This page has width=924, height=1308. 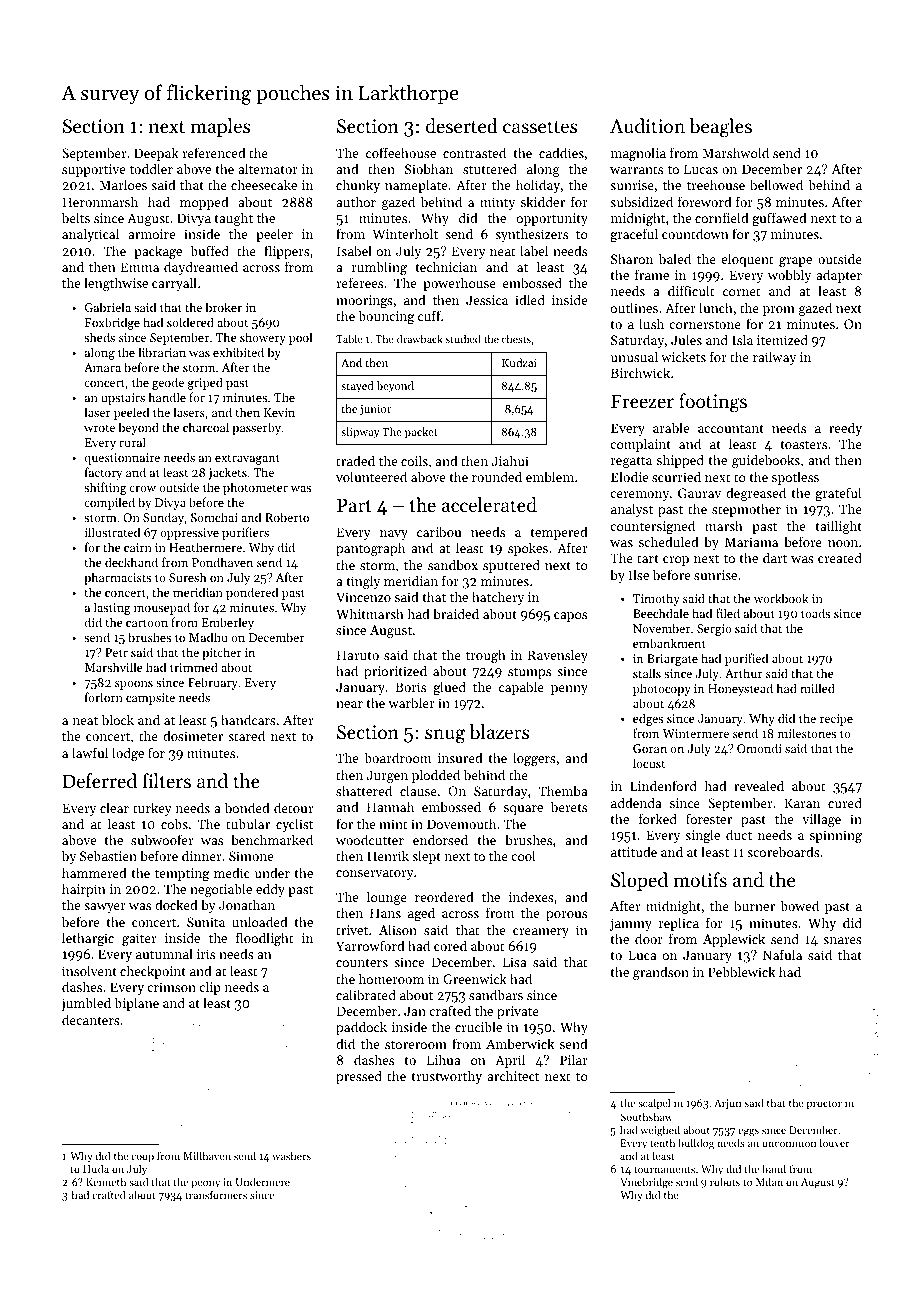 What do you see at coordinates (88, 939) in the page?
I see `lethargic` at bounding box center [88, 939].
